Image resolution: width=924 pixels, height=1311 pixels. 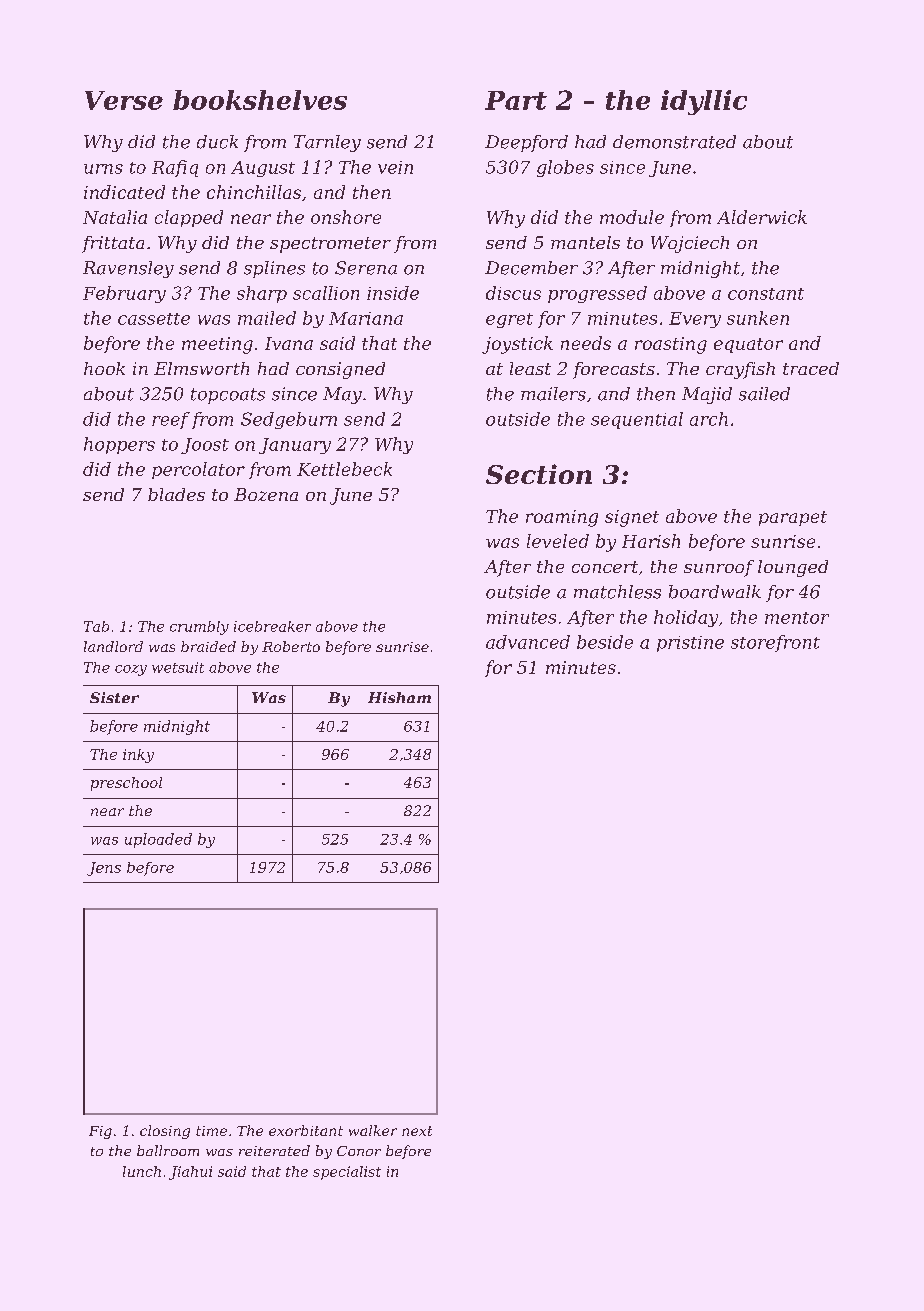 What do you see at coordinates (306, 1130) in the image?
I see `exorbitant` at bounding box center [306, 1130].
